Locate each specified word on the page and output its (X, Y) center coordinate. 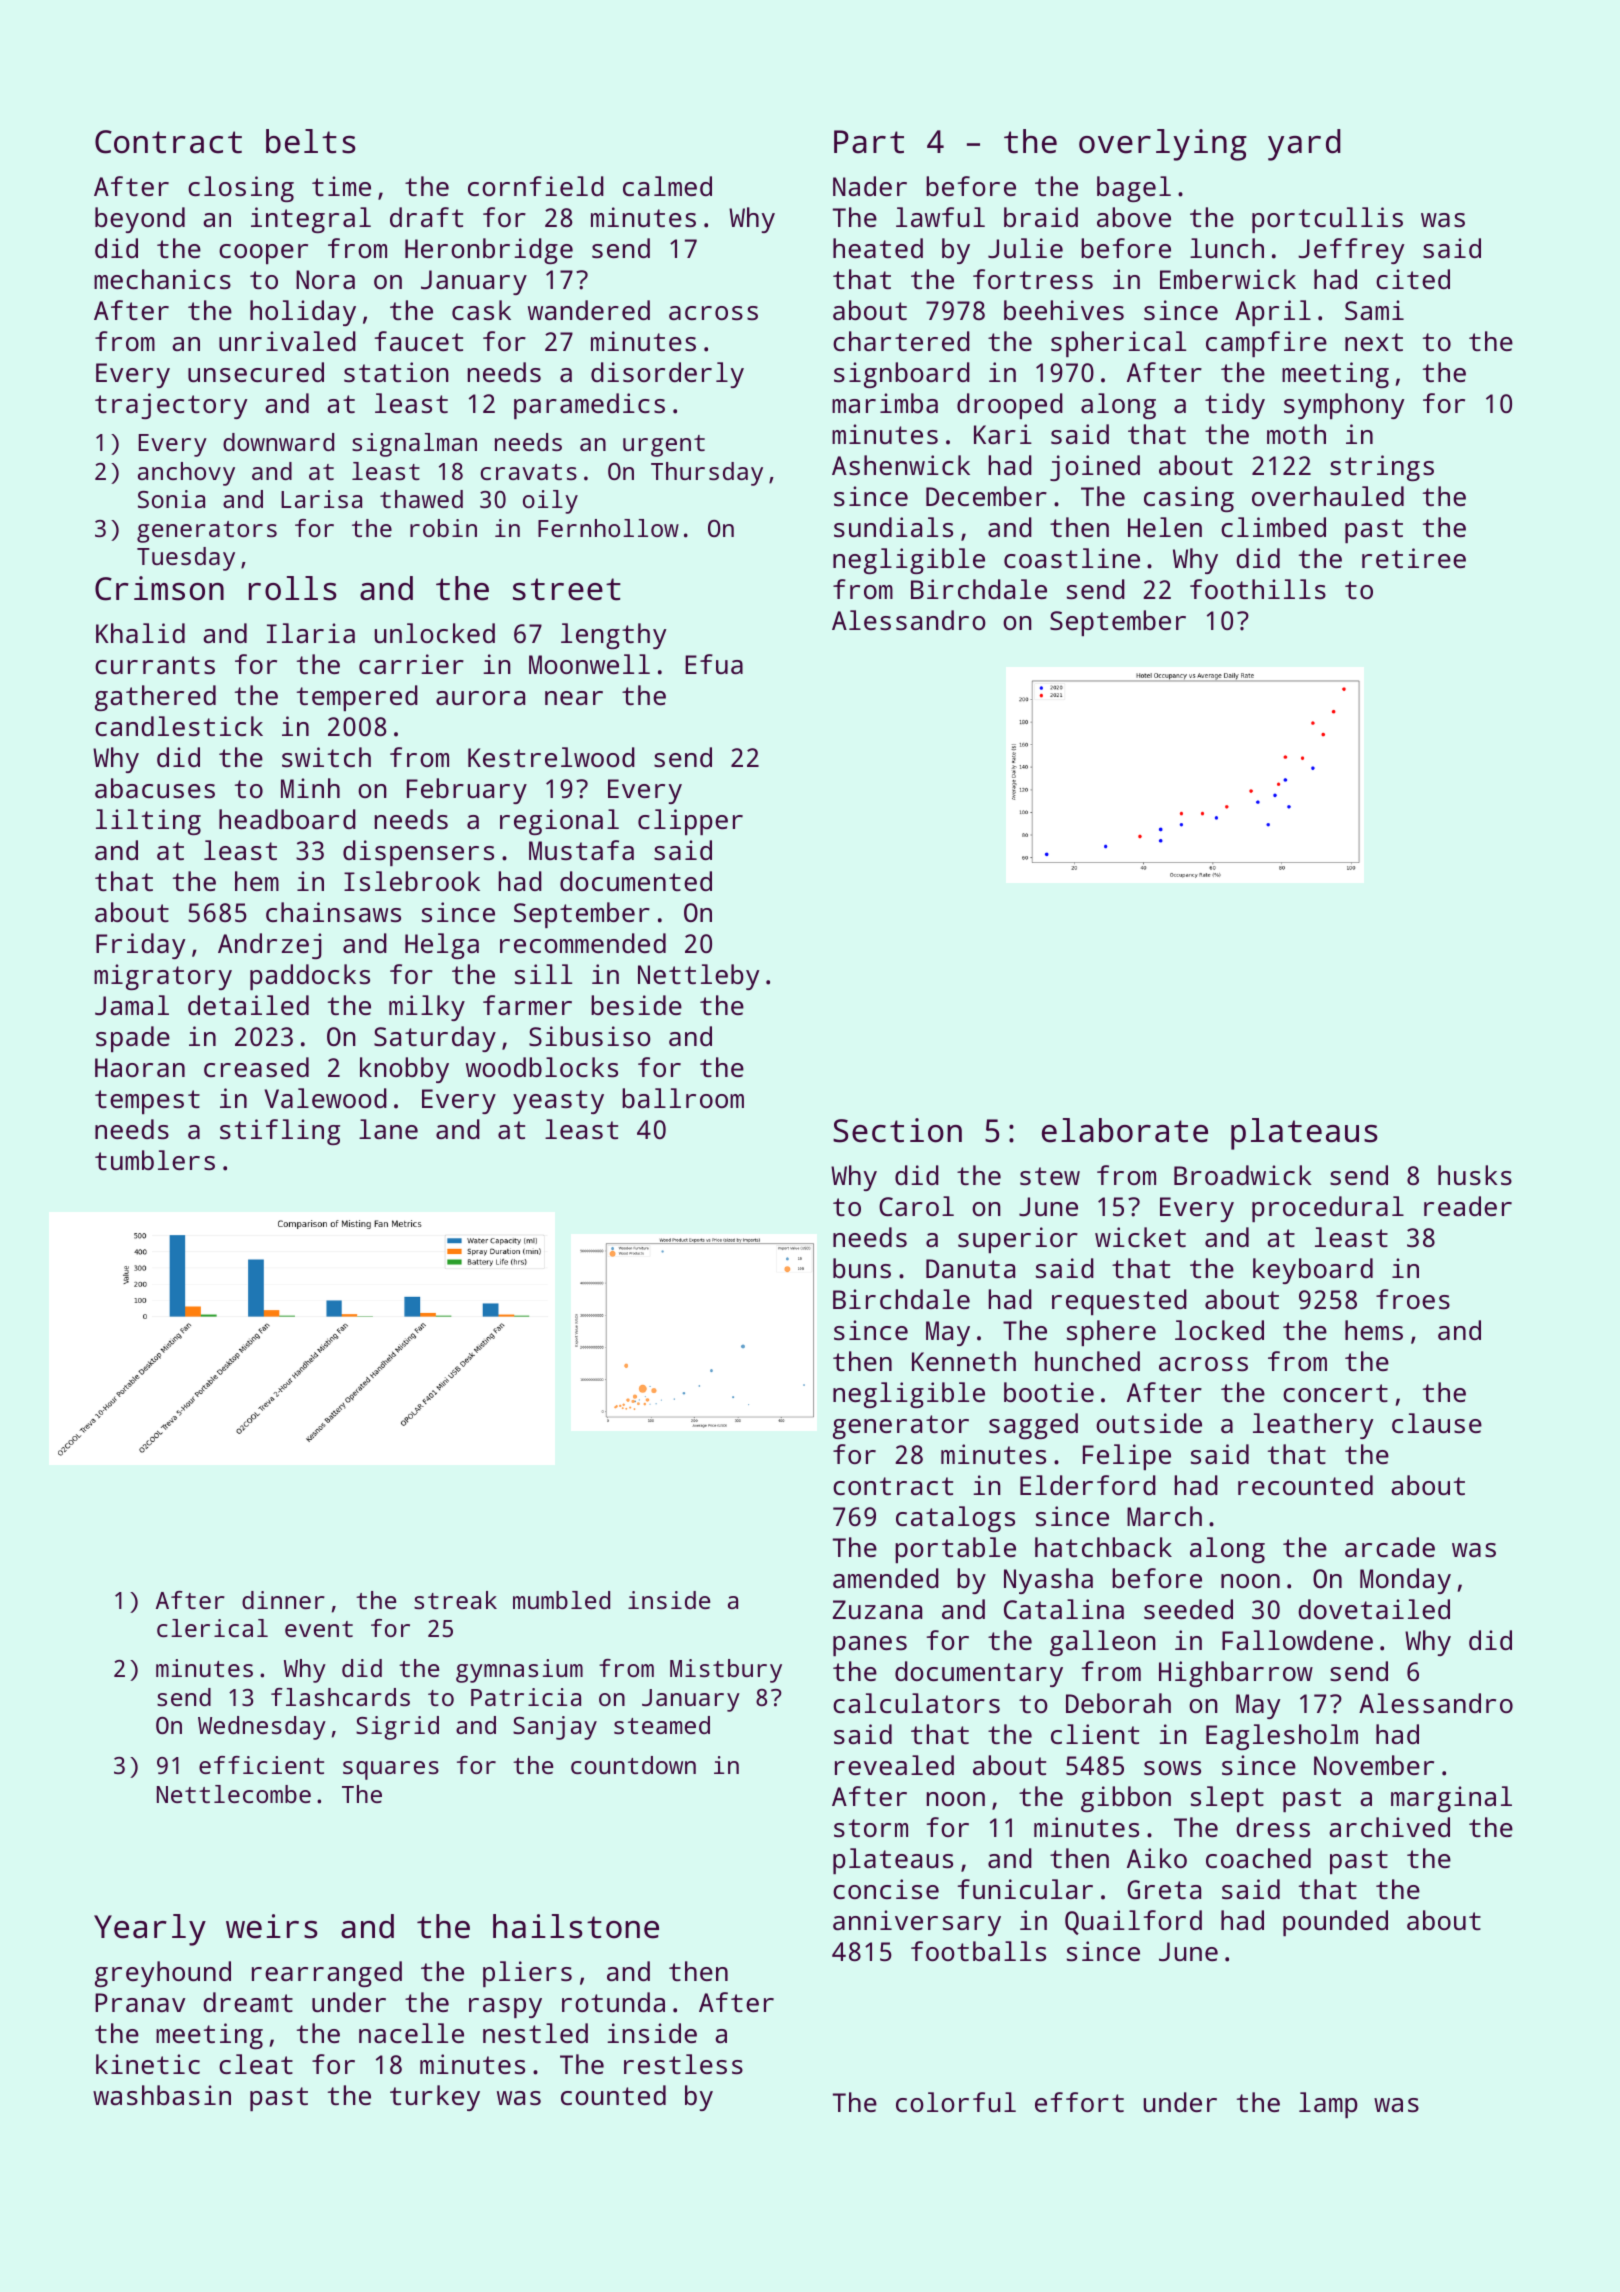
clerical (212, 1628)
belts (311, 141)
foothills (1258, 589)
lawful (940, 217)
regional (559, 822)
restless (683, 2064)
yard (1304, 145)
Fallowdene (1297, 1640)
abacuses (155, 788)
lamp (1328, 2105)
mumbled (561, 1600)
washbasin (162, 2095)
